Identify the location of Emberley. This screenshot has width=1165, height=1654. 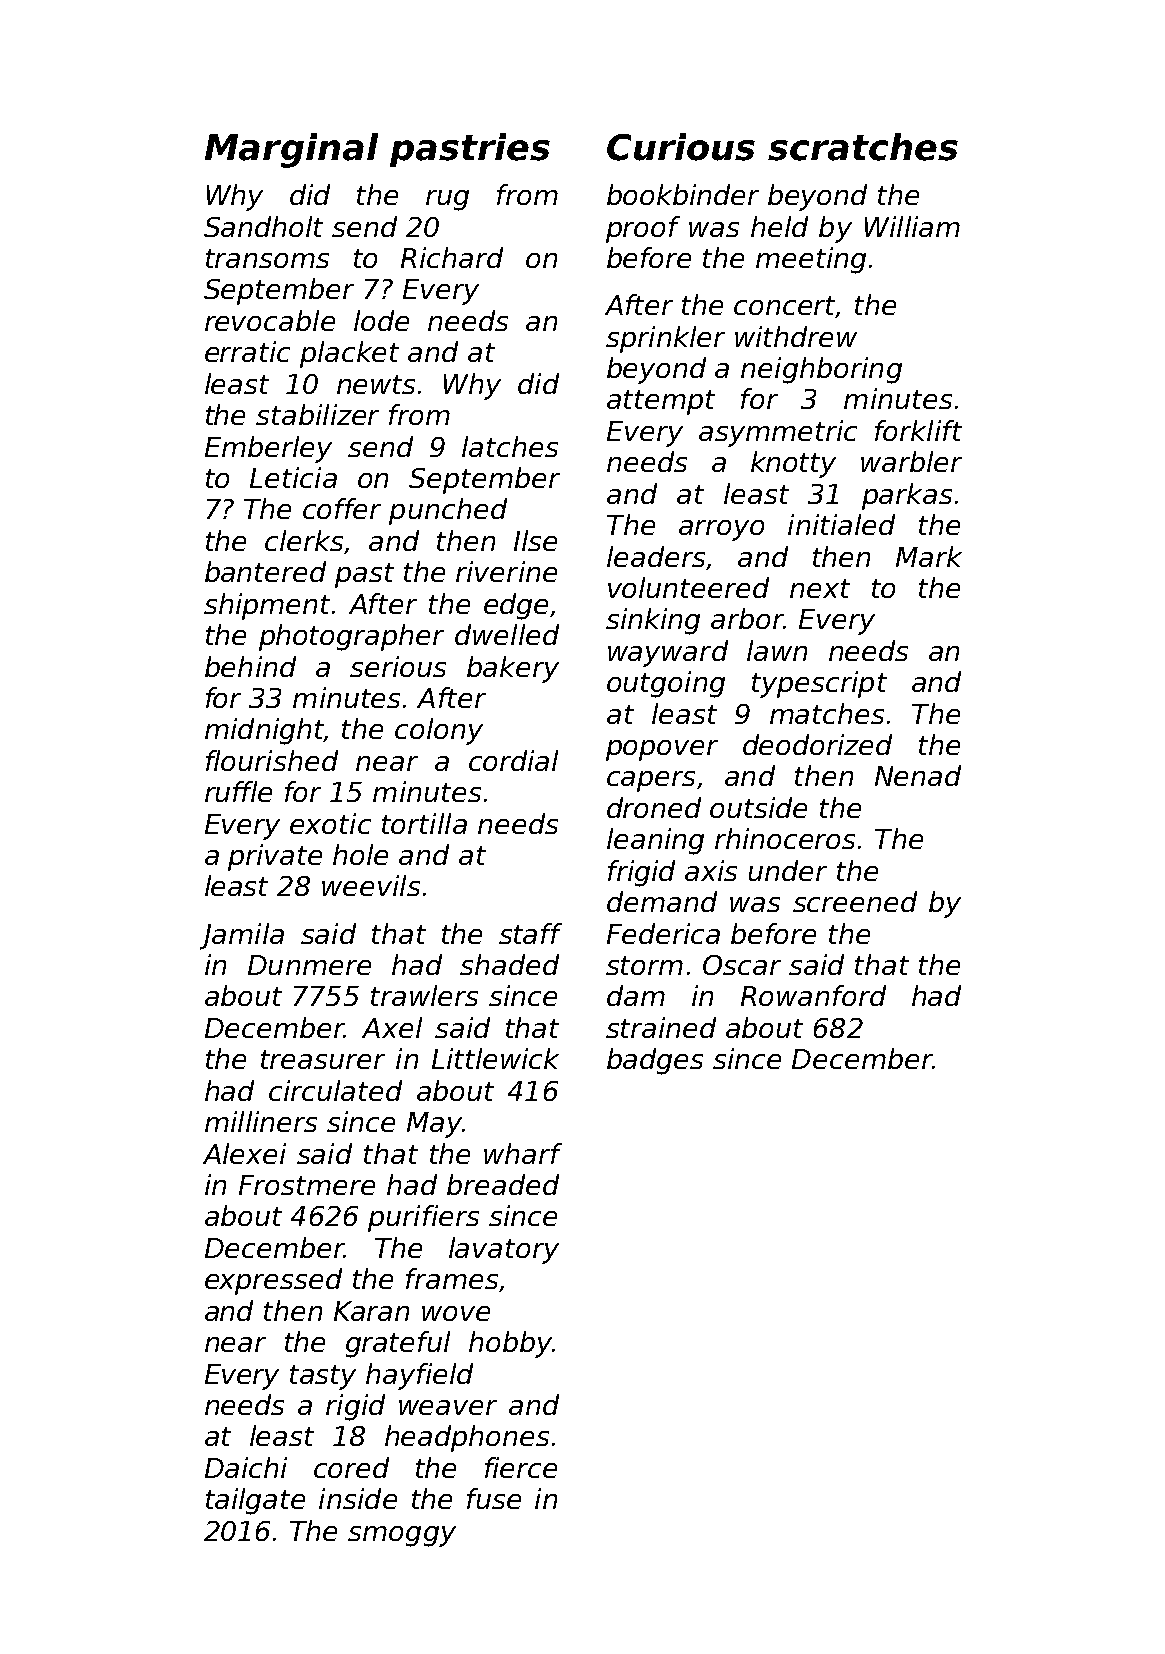
(268, 449).
